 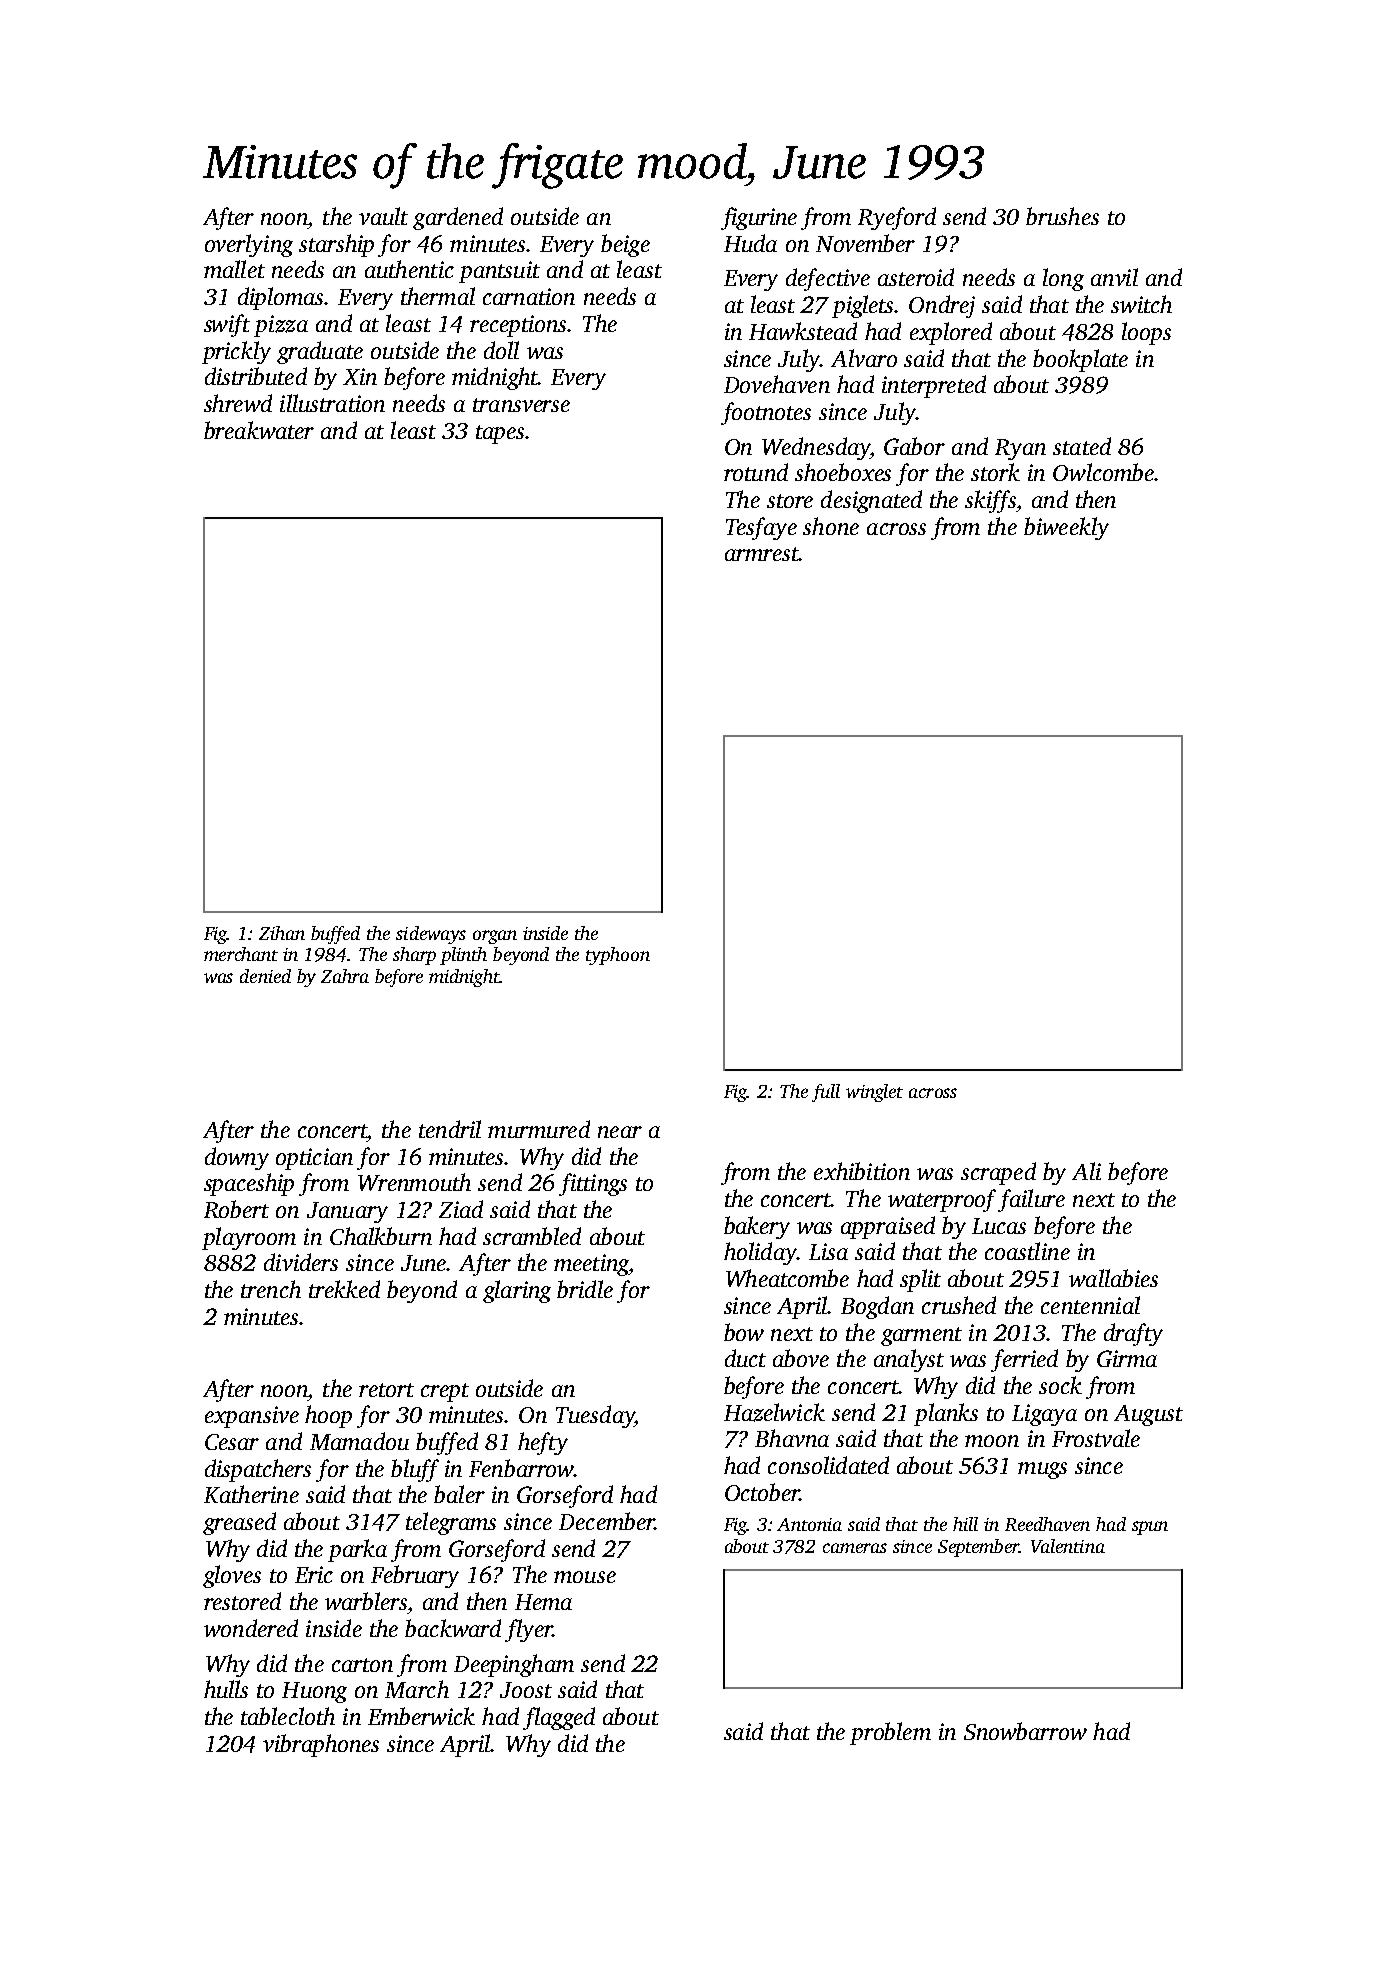 I want to click on merchant, so click(x=241, y=954).
